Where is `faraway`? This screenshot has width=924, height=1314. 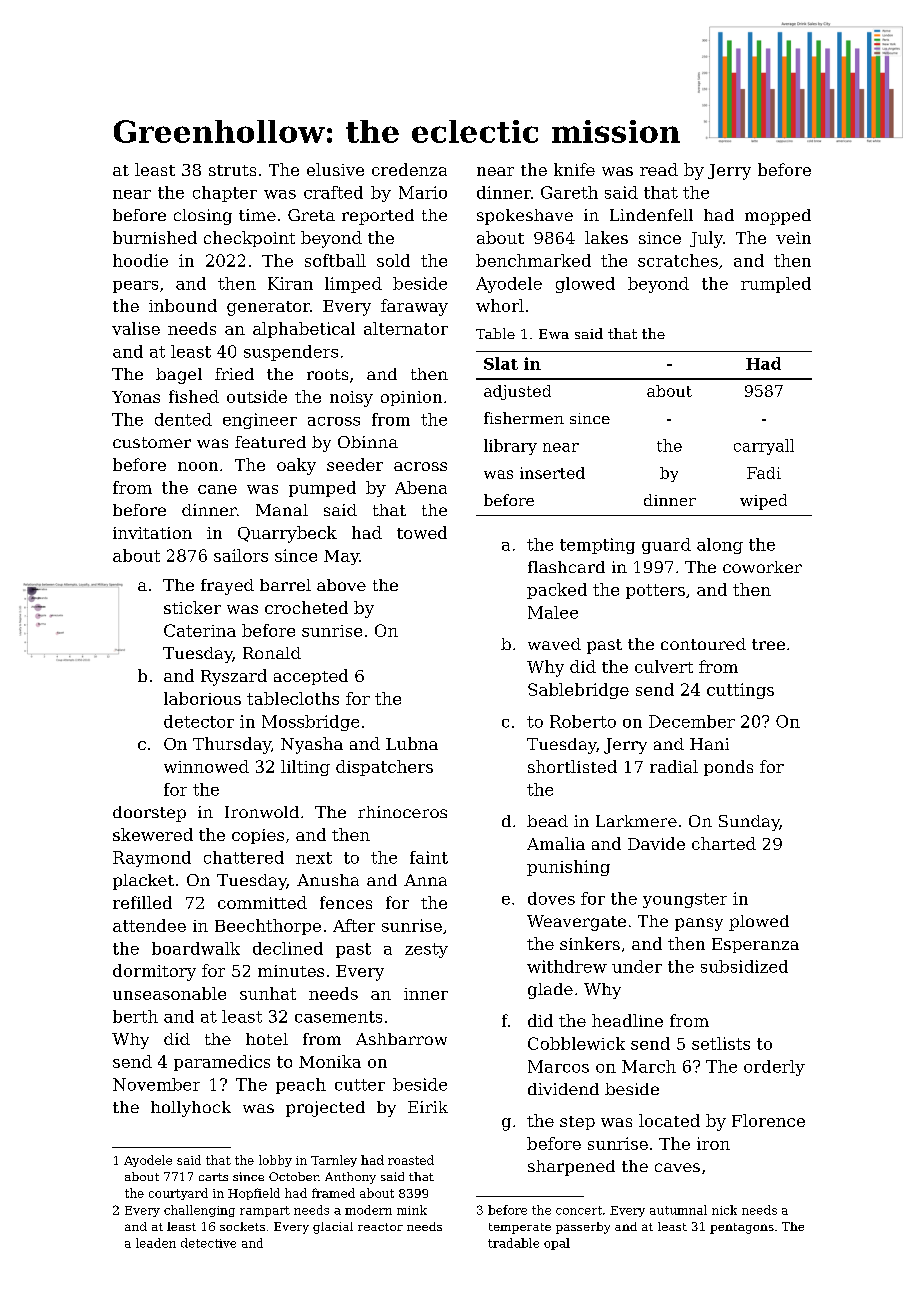 faraway is located at coordinates (414, 307).
